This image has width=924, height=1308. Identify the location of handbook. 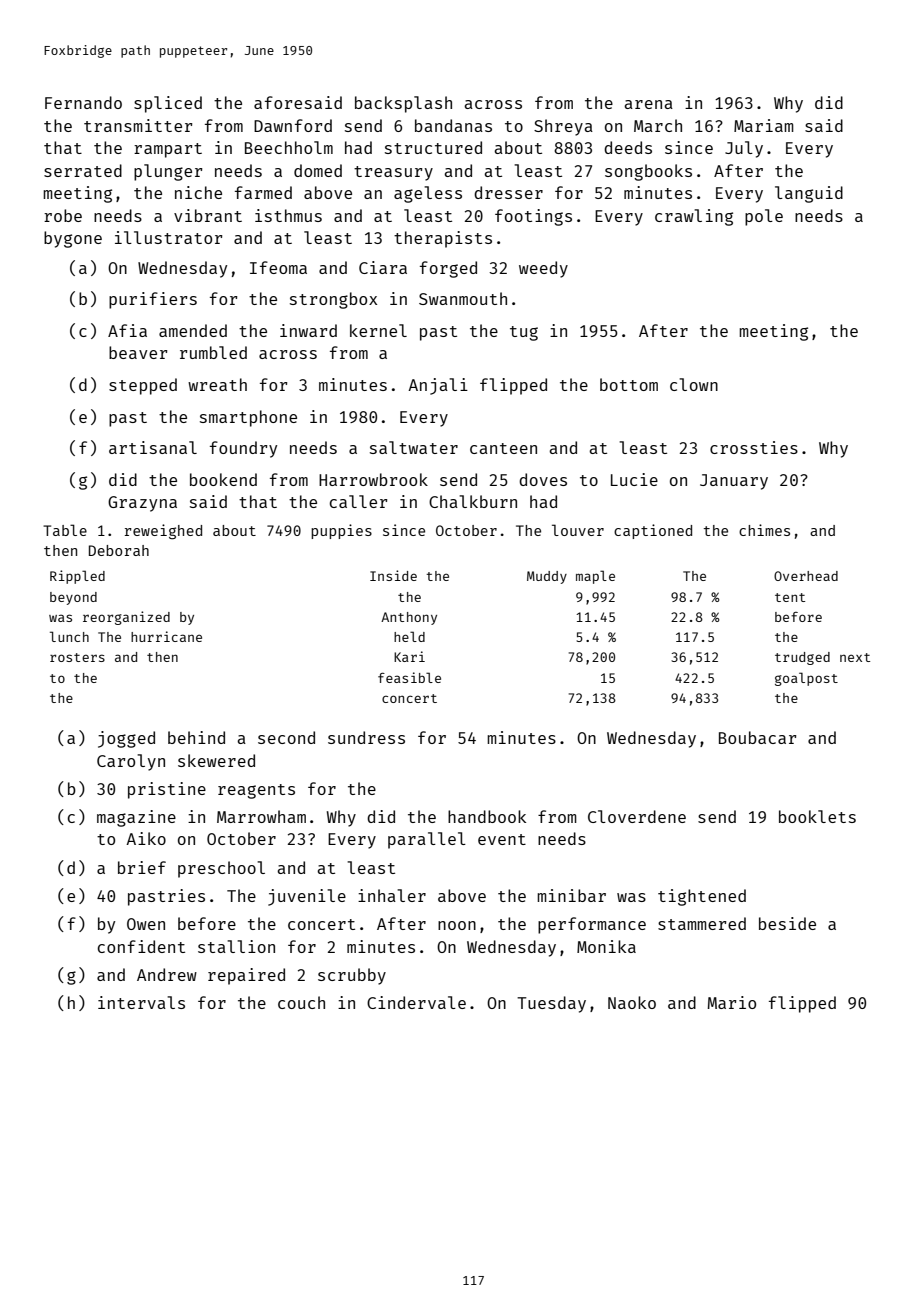
(487, 816).
